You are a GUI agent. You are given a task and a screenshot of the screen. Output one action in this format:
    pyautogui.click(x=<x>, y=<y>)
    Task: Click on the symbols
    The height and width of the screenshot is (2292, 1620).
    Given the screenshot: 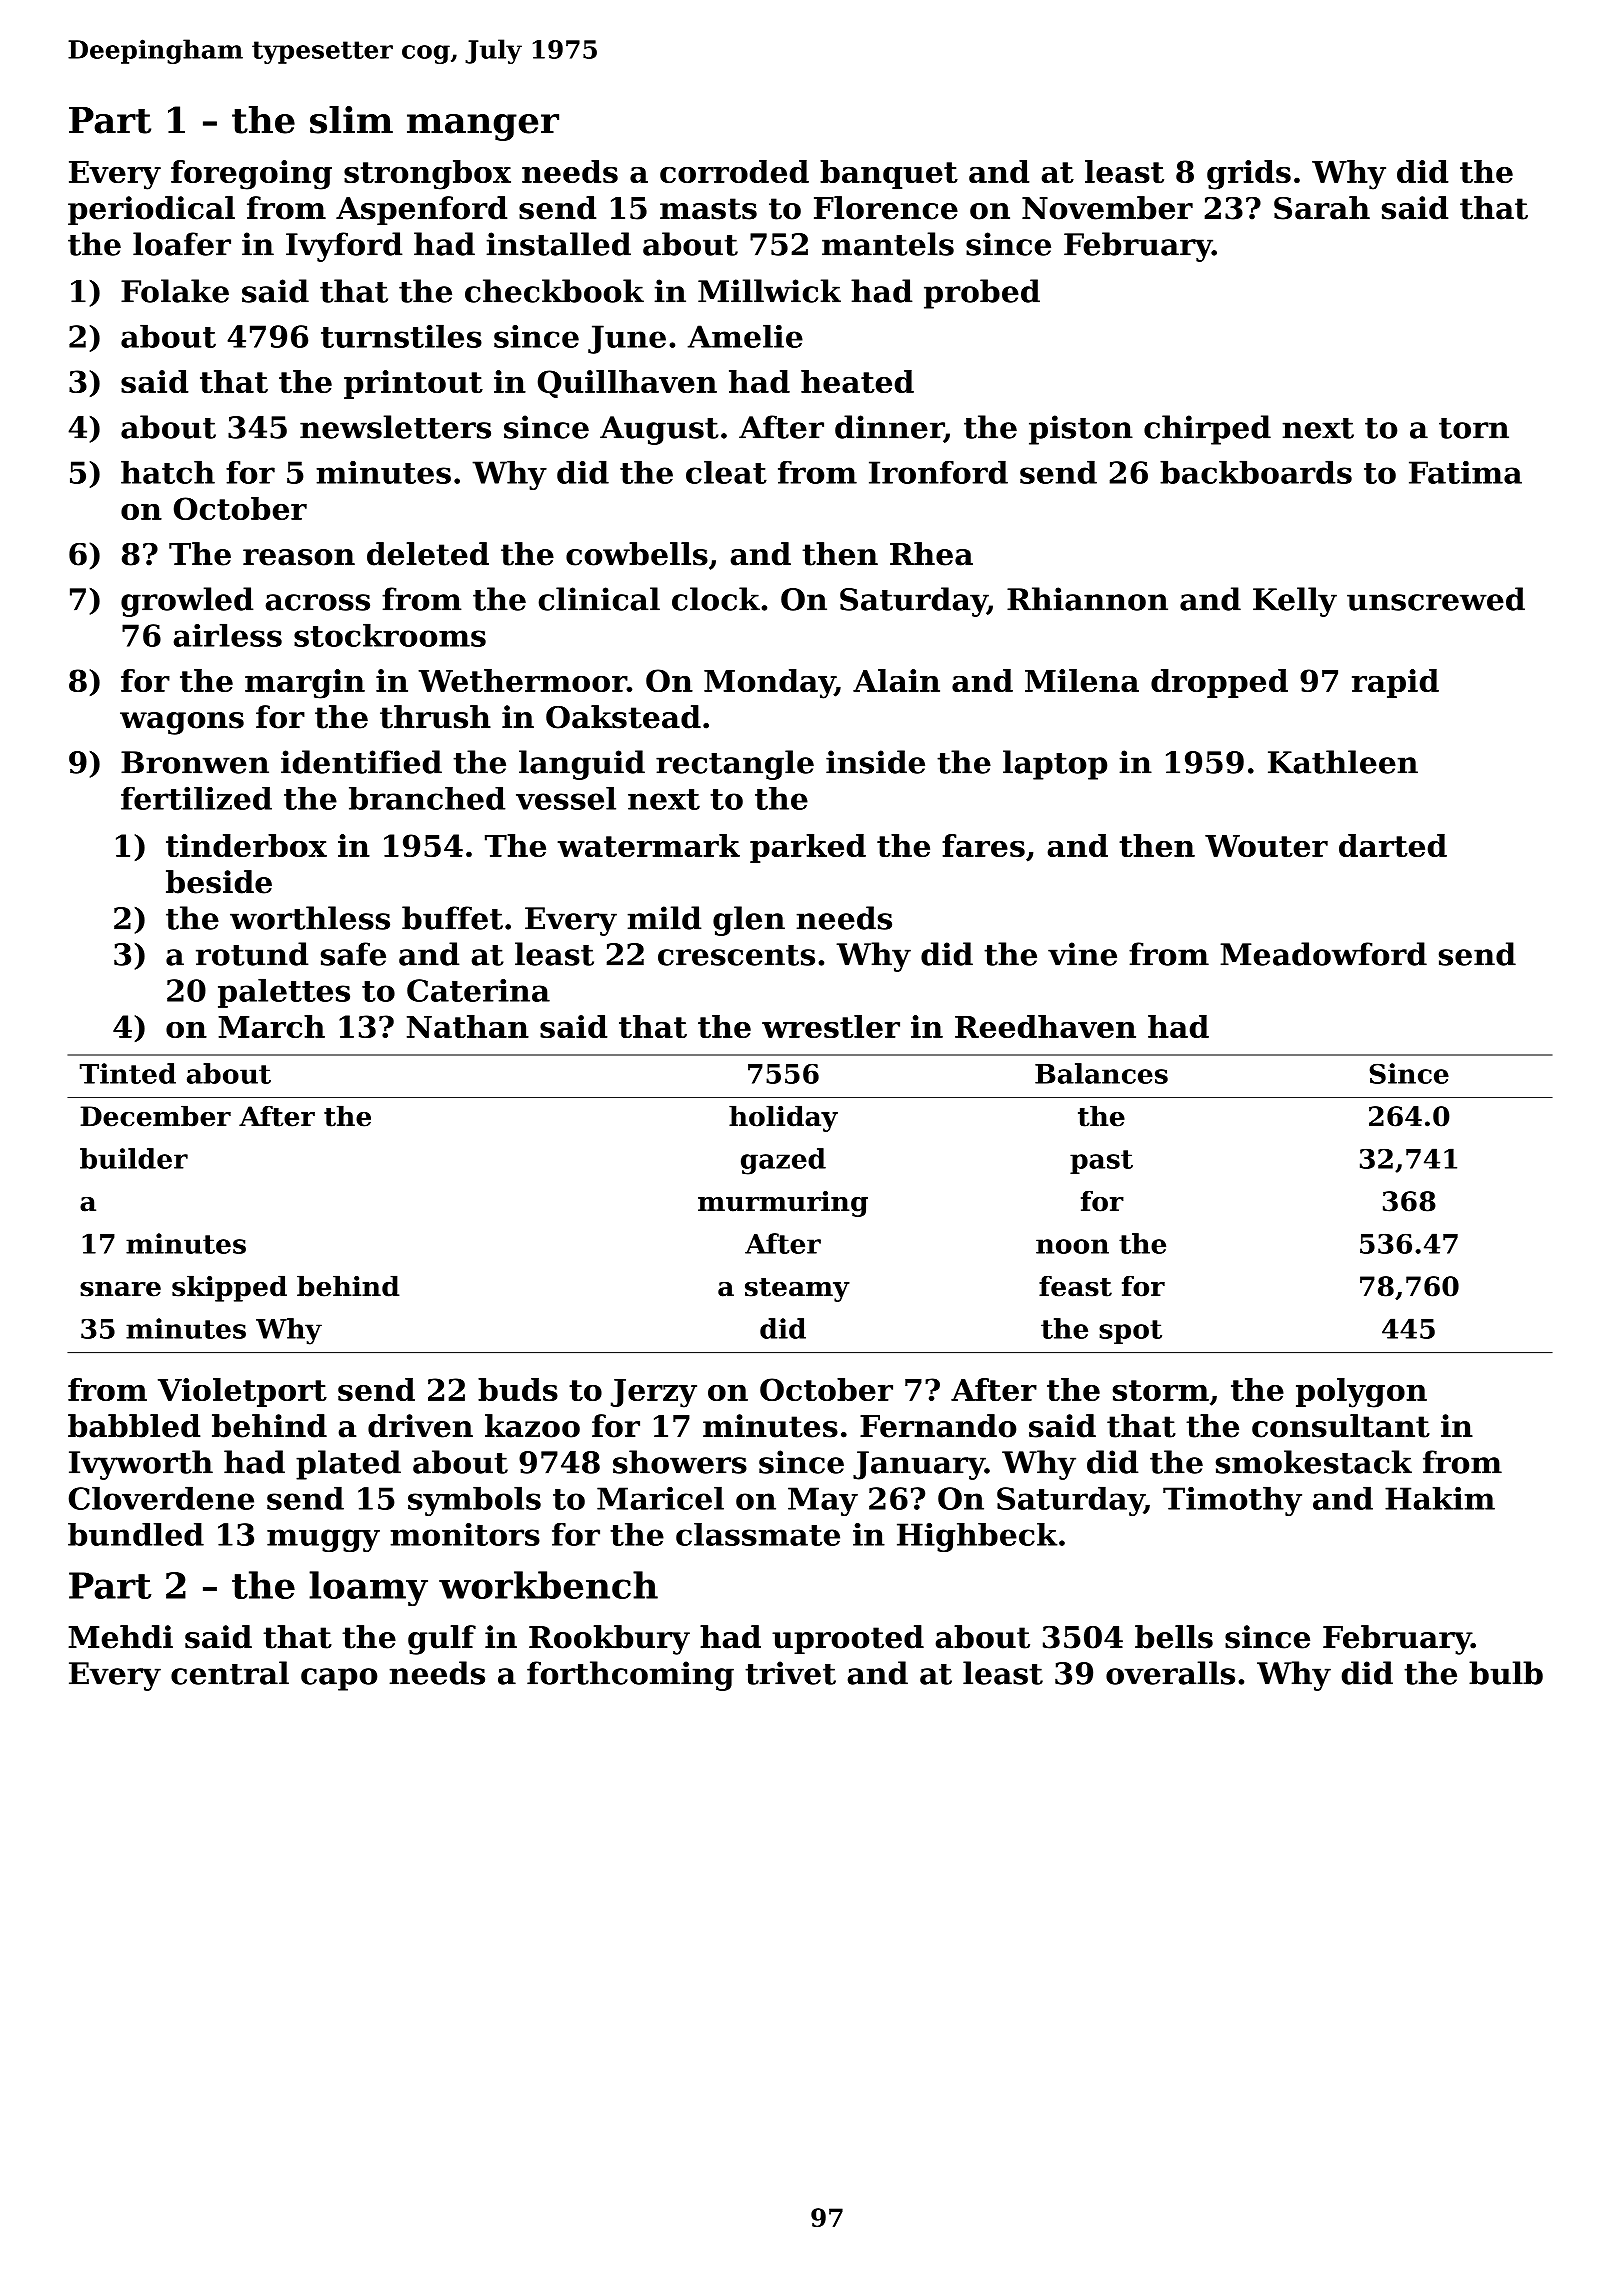 What is the action you would take?
    pyautogui.click(x=474, y=1501)
